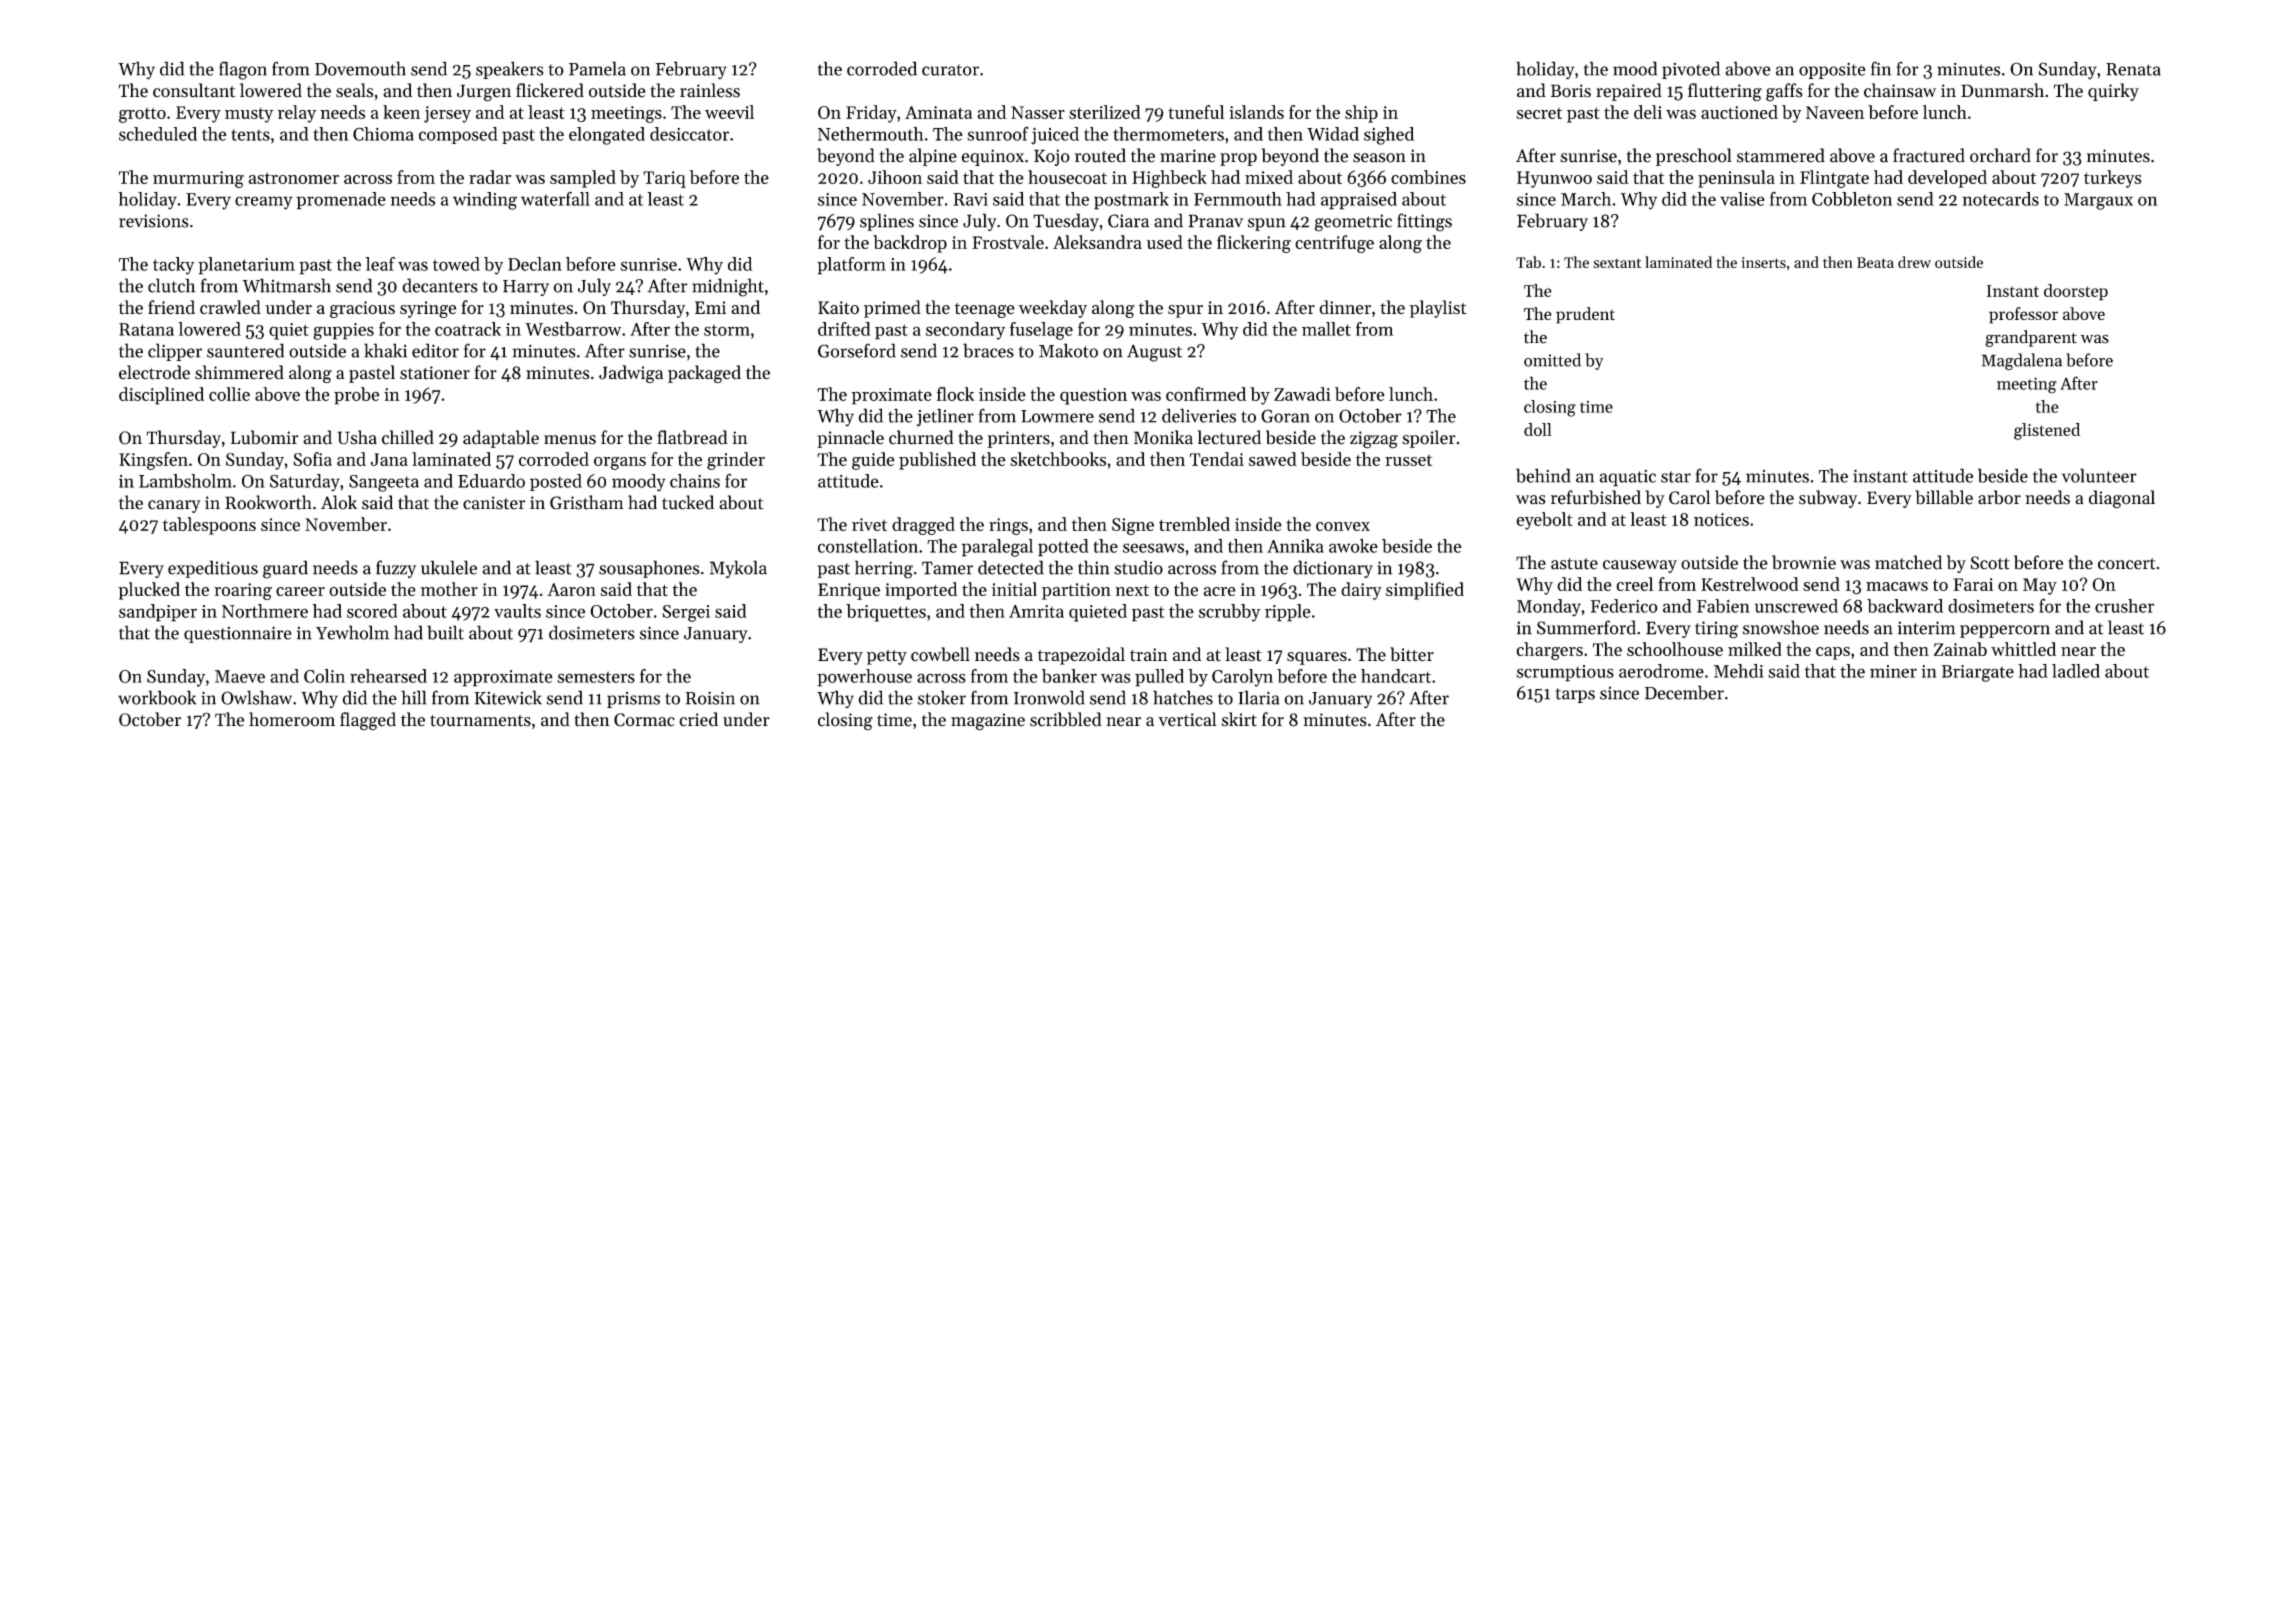 The height and width of the document is (1618, 2288). What do you see at coordinates (2098, 201) in the document?
I see `Margaux` at bounding box center [2098, 201].
